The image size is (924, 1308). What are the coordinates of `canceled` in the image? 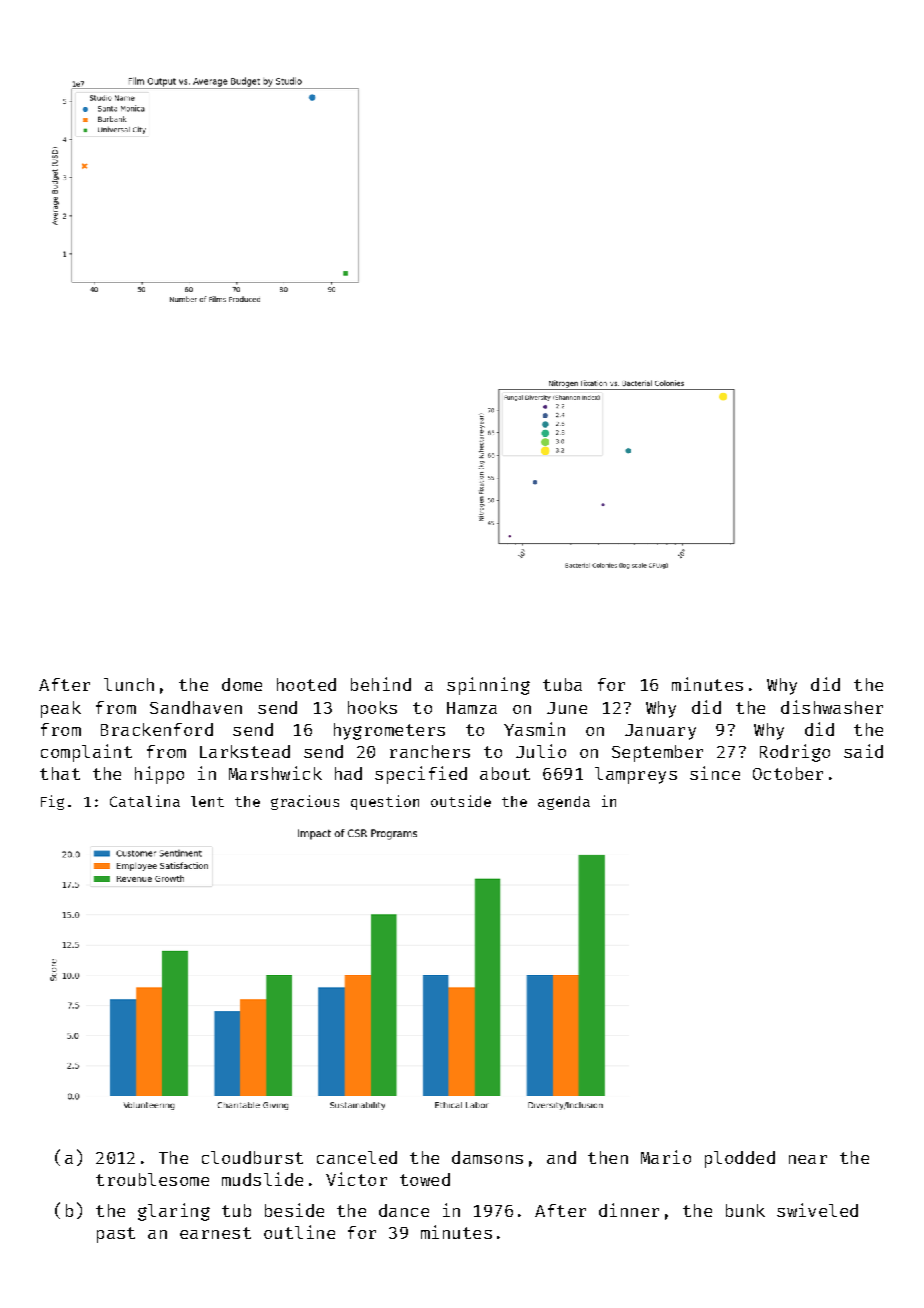 It's located at (357, 1157).
